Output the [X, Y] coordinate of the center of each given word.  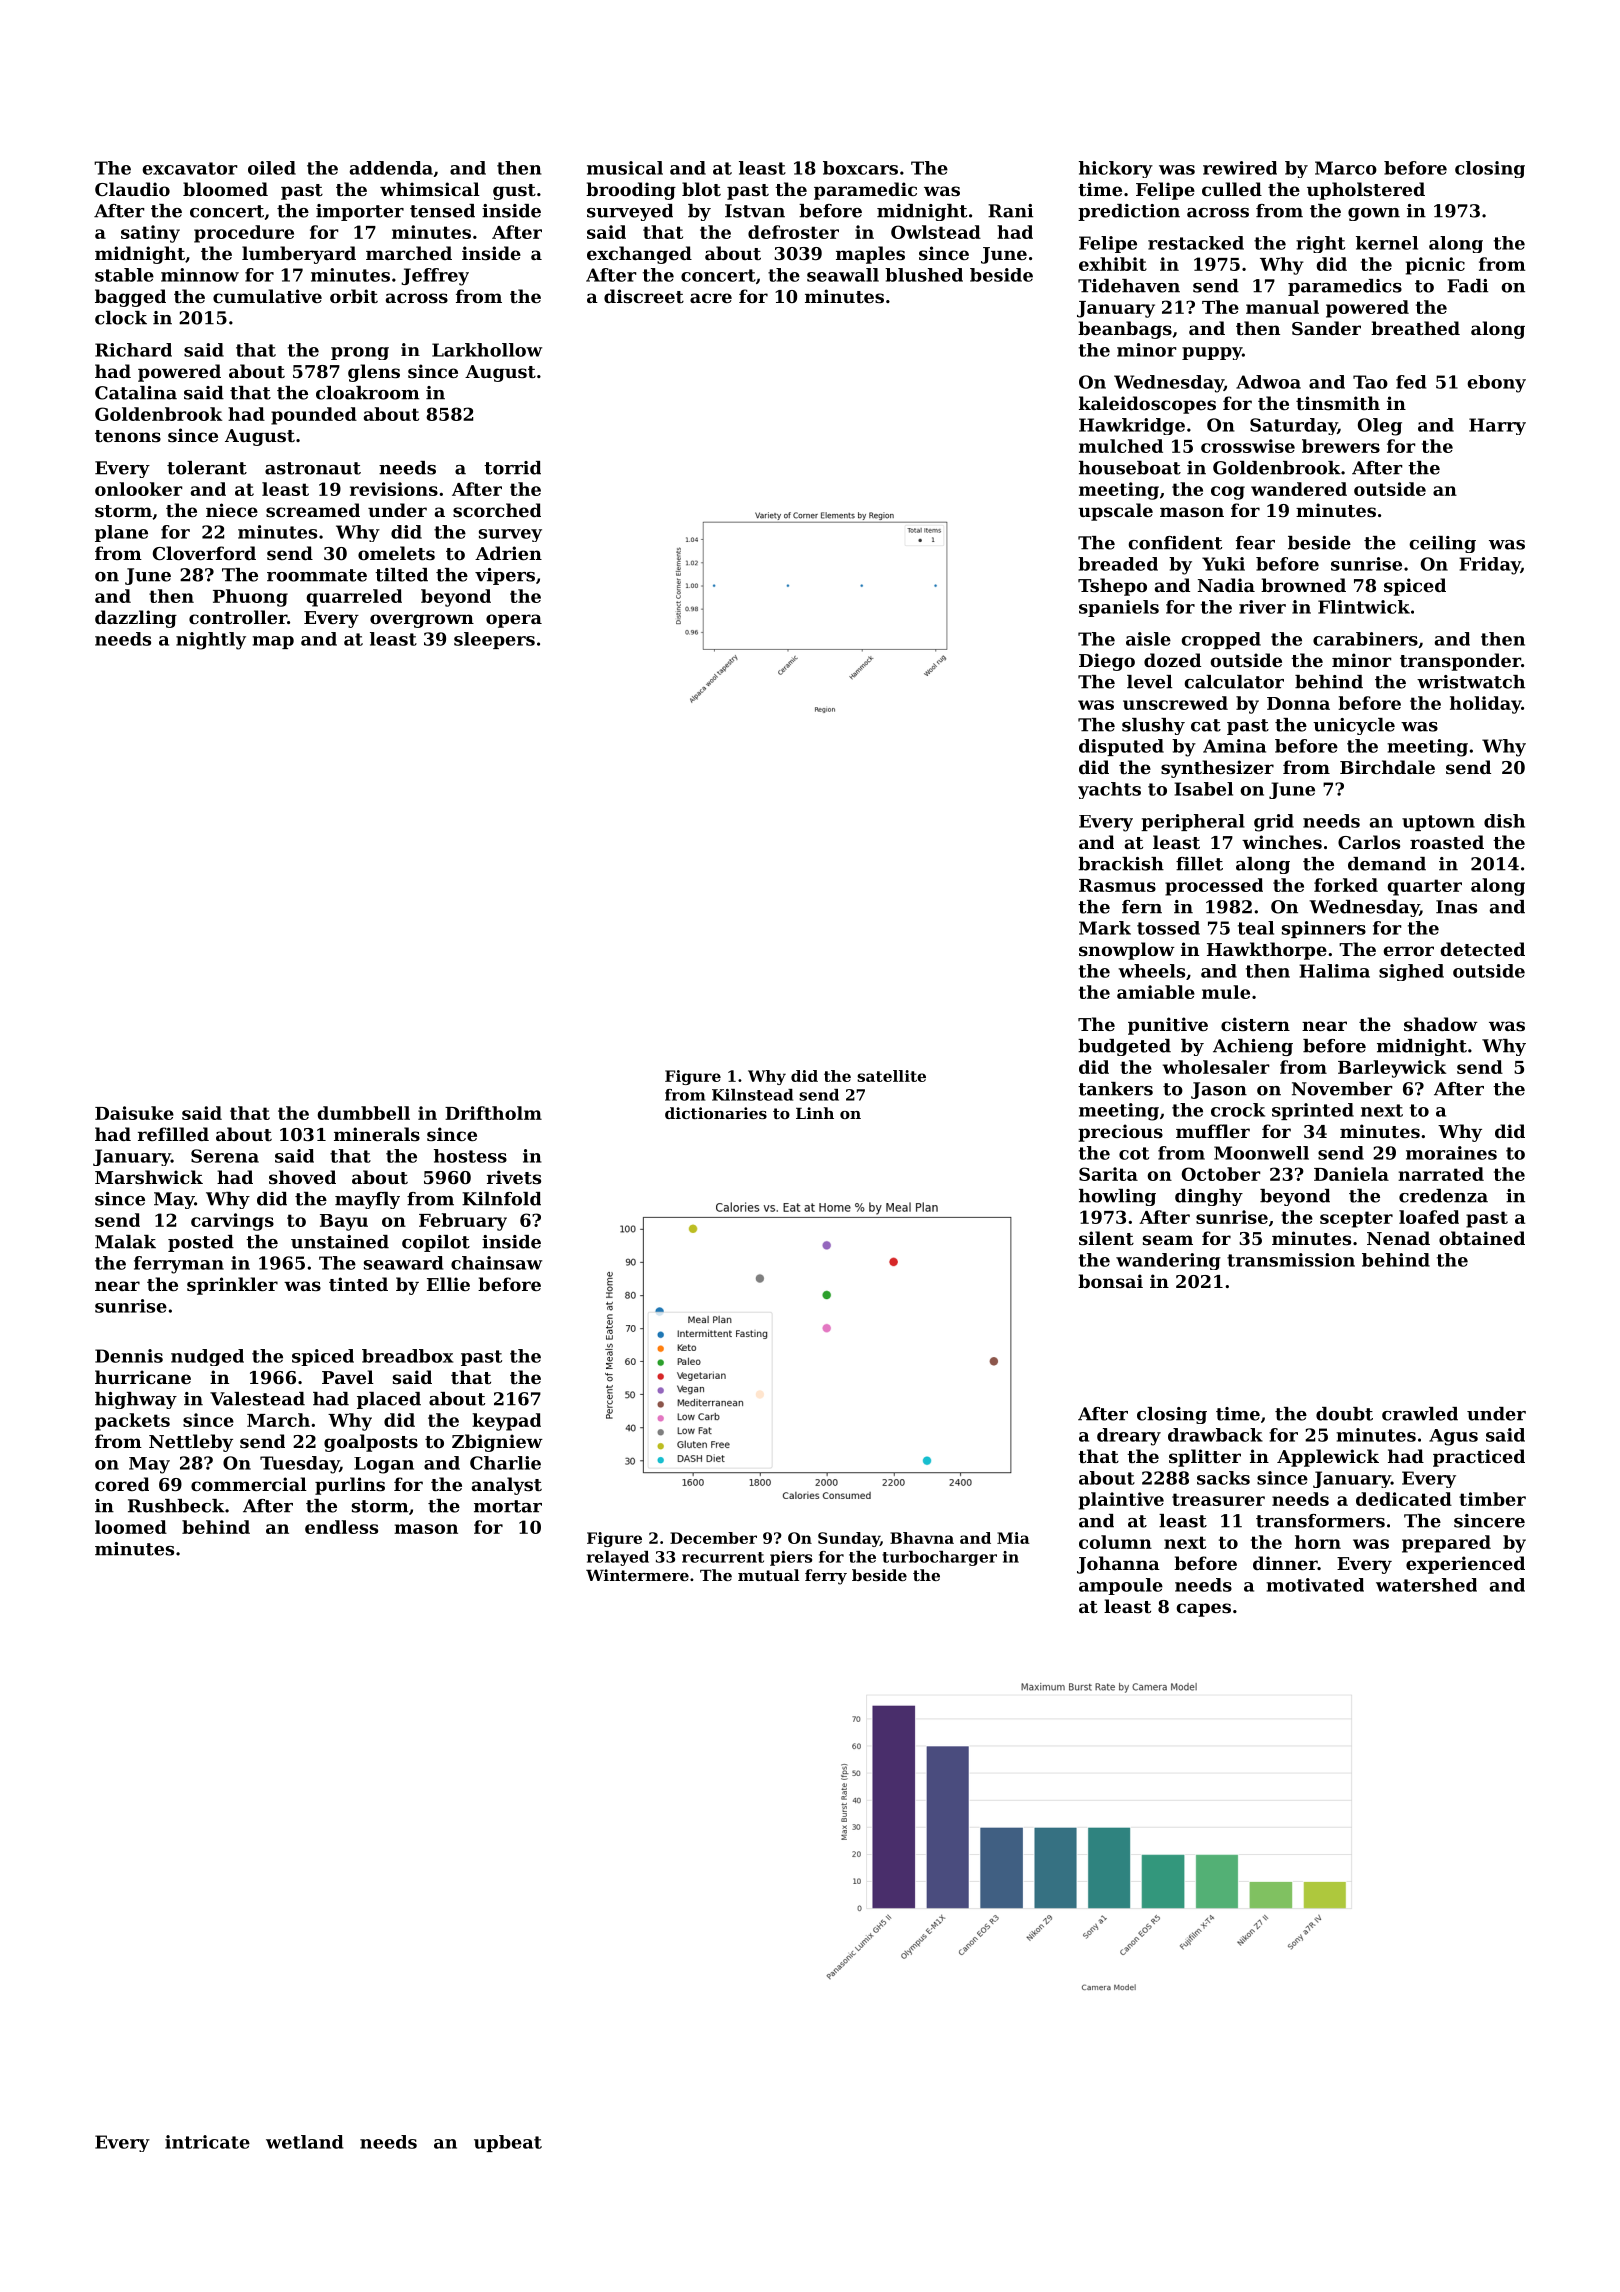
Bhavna [922, 1538]
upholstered [1366, 191]
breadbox [407, 1356]
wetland [304, 2142]
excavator [190, 168]
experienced [1465, 1565]
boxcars [860, 168]
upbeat [508, 2143]
